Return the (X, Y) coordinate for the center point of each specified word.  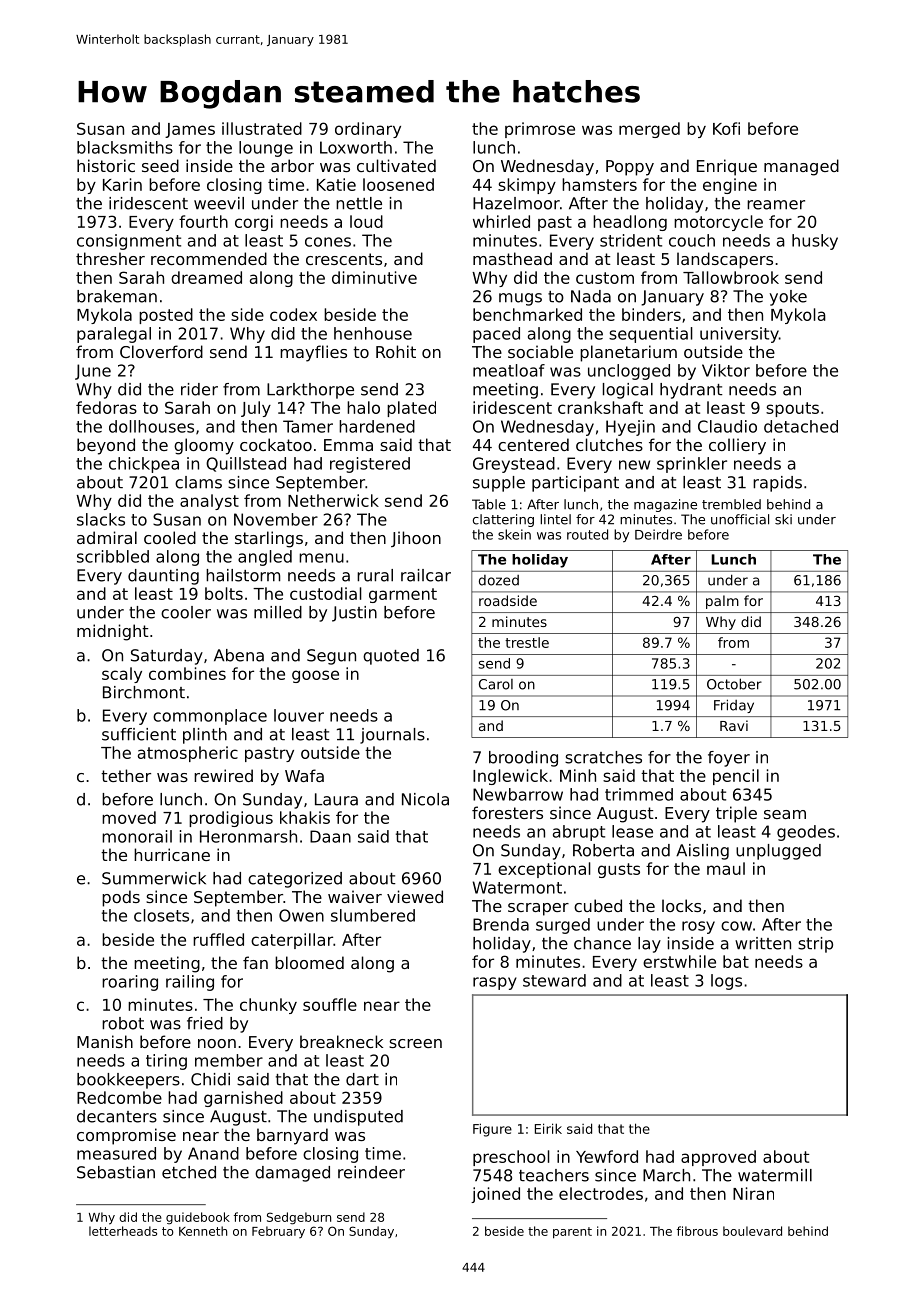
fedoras (106, 407)
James (190, 130)
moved (129, 817)
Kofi (726, 128)
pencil (736, 777)
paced (496, 335)
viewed (415, 896)
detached (801, 426)
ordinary (368, 130)
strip (815, 945)
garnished (243, 1099)
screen (415, 1043)
